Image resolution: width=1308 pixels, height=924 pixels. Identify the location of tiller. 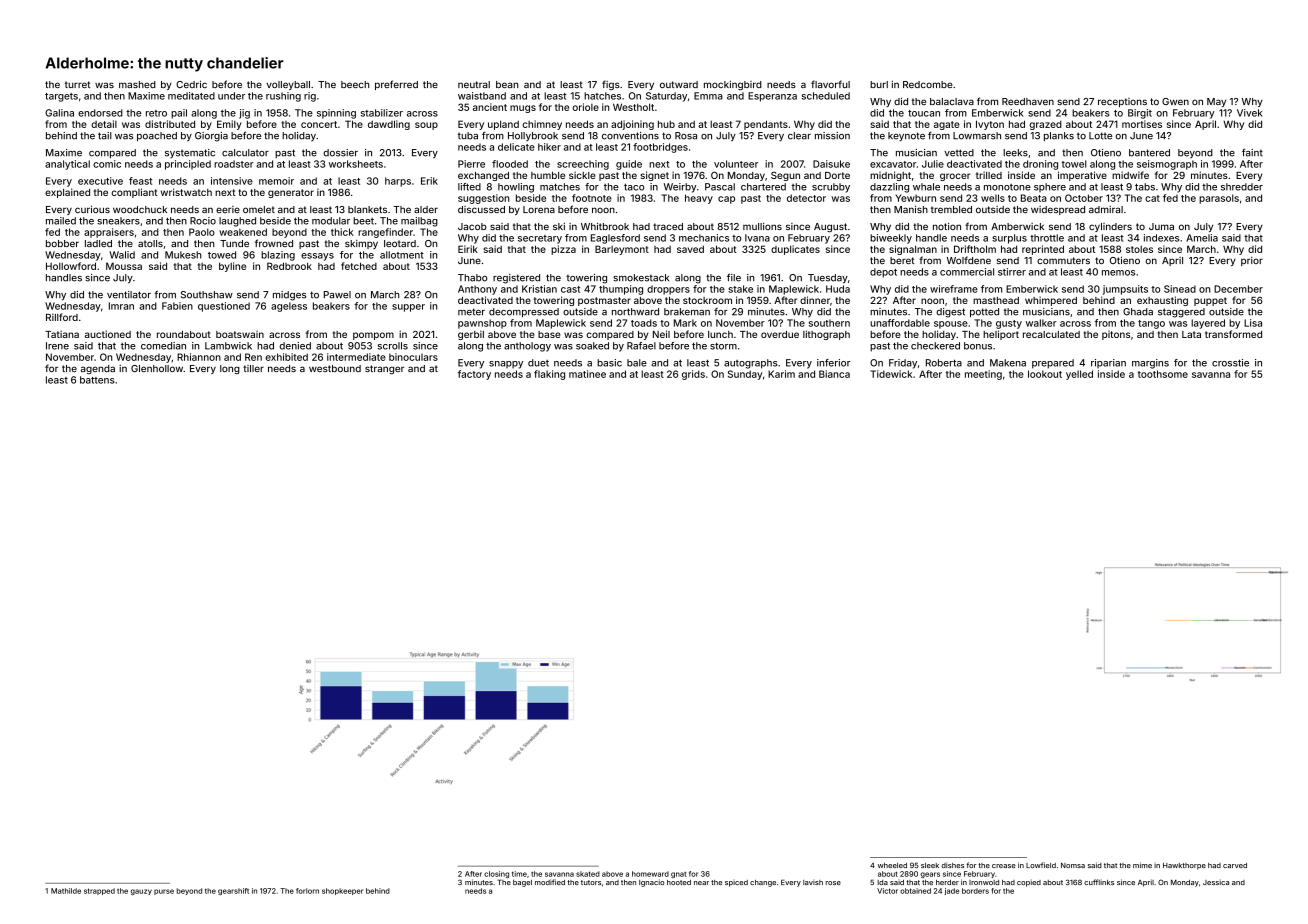
(253, 368).
